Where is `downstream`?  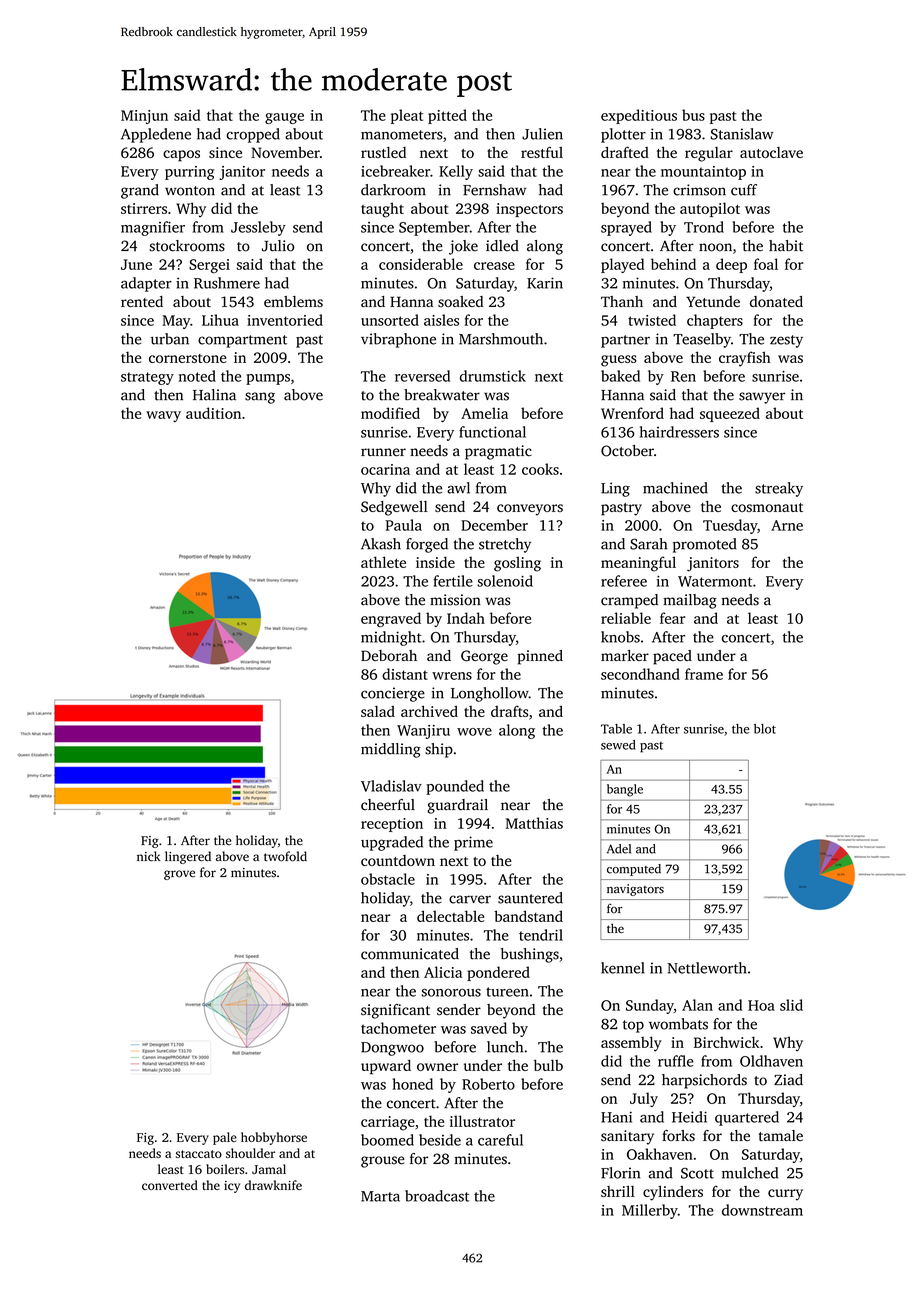
downstream is located at coordinates (762, 1210).
